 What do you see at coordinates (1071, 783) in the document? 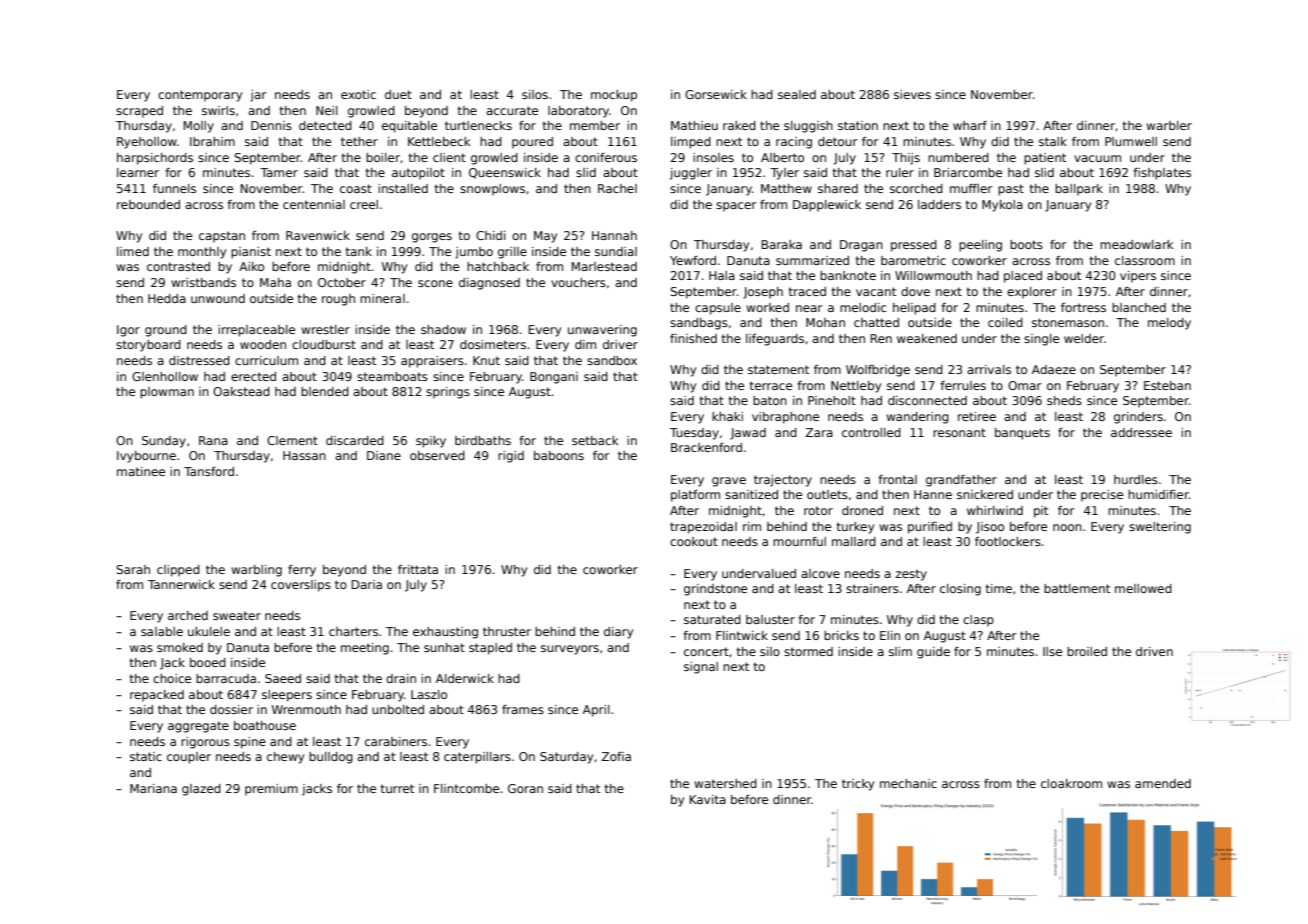
I see `cloakroom` at bounding box center [1071, 783].
